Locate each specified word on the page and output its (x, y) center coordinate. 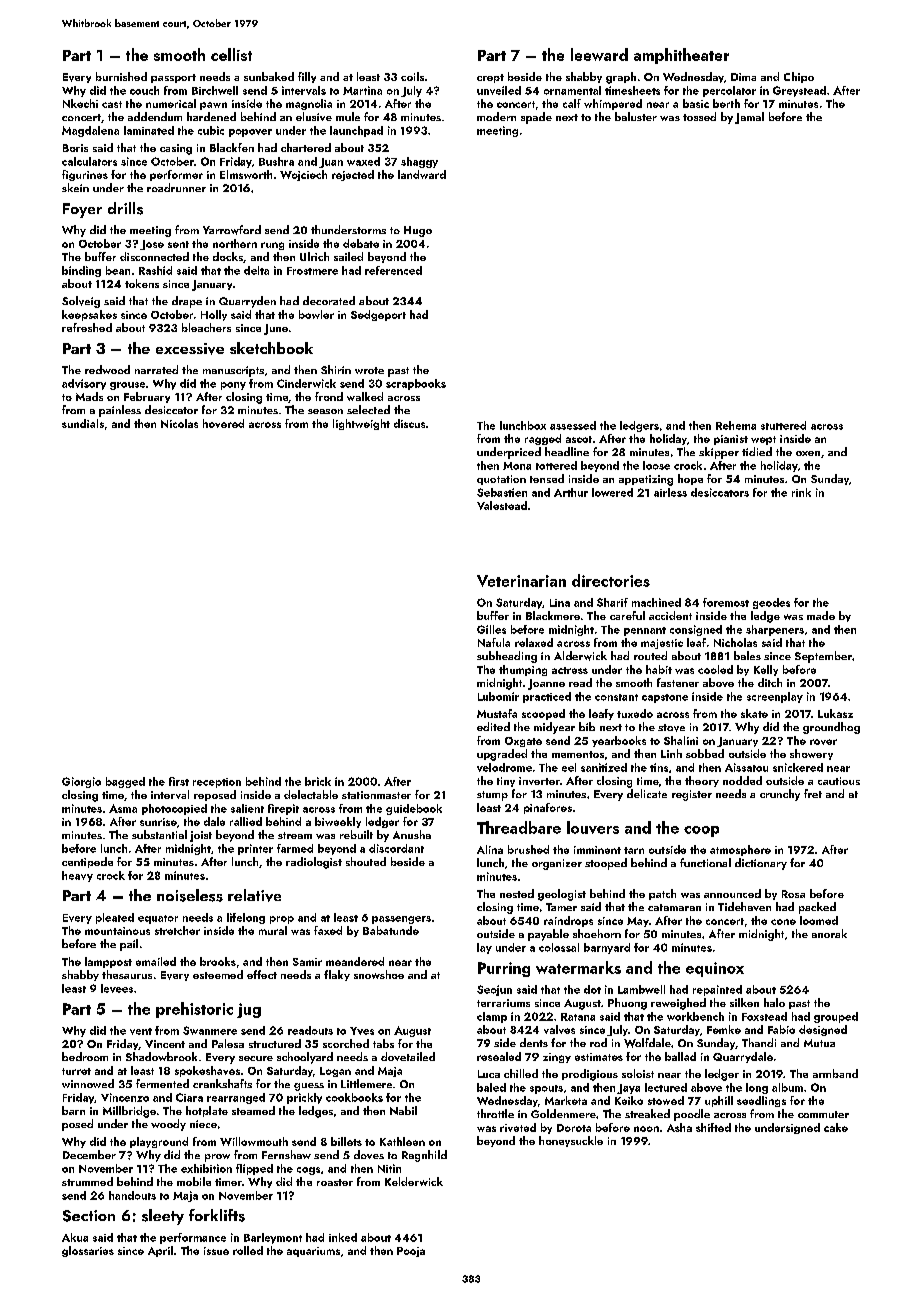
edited (493, 726)
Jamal (749, 118)
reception (217, 783)
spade (536, 118)
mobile (194, 1181)
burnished (121, 76)
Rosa (793, 894)
